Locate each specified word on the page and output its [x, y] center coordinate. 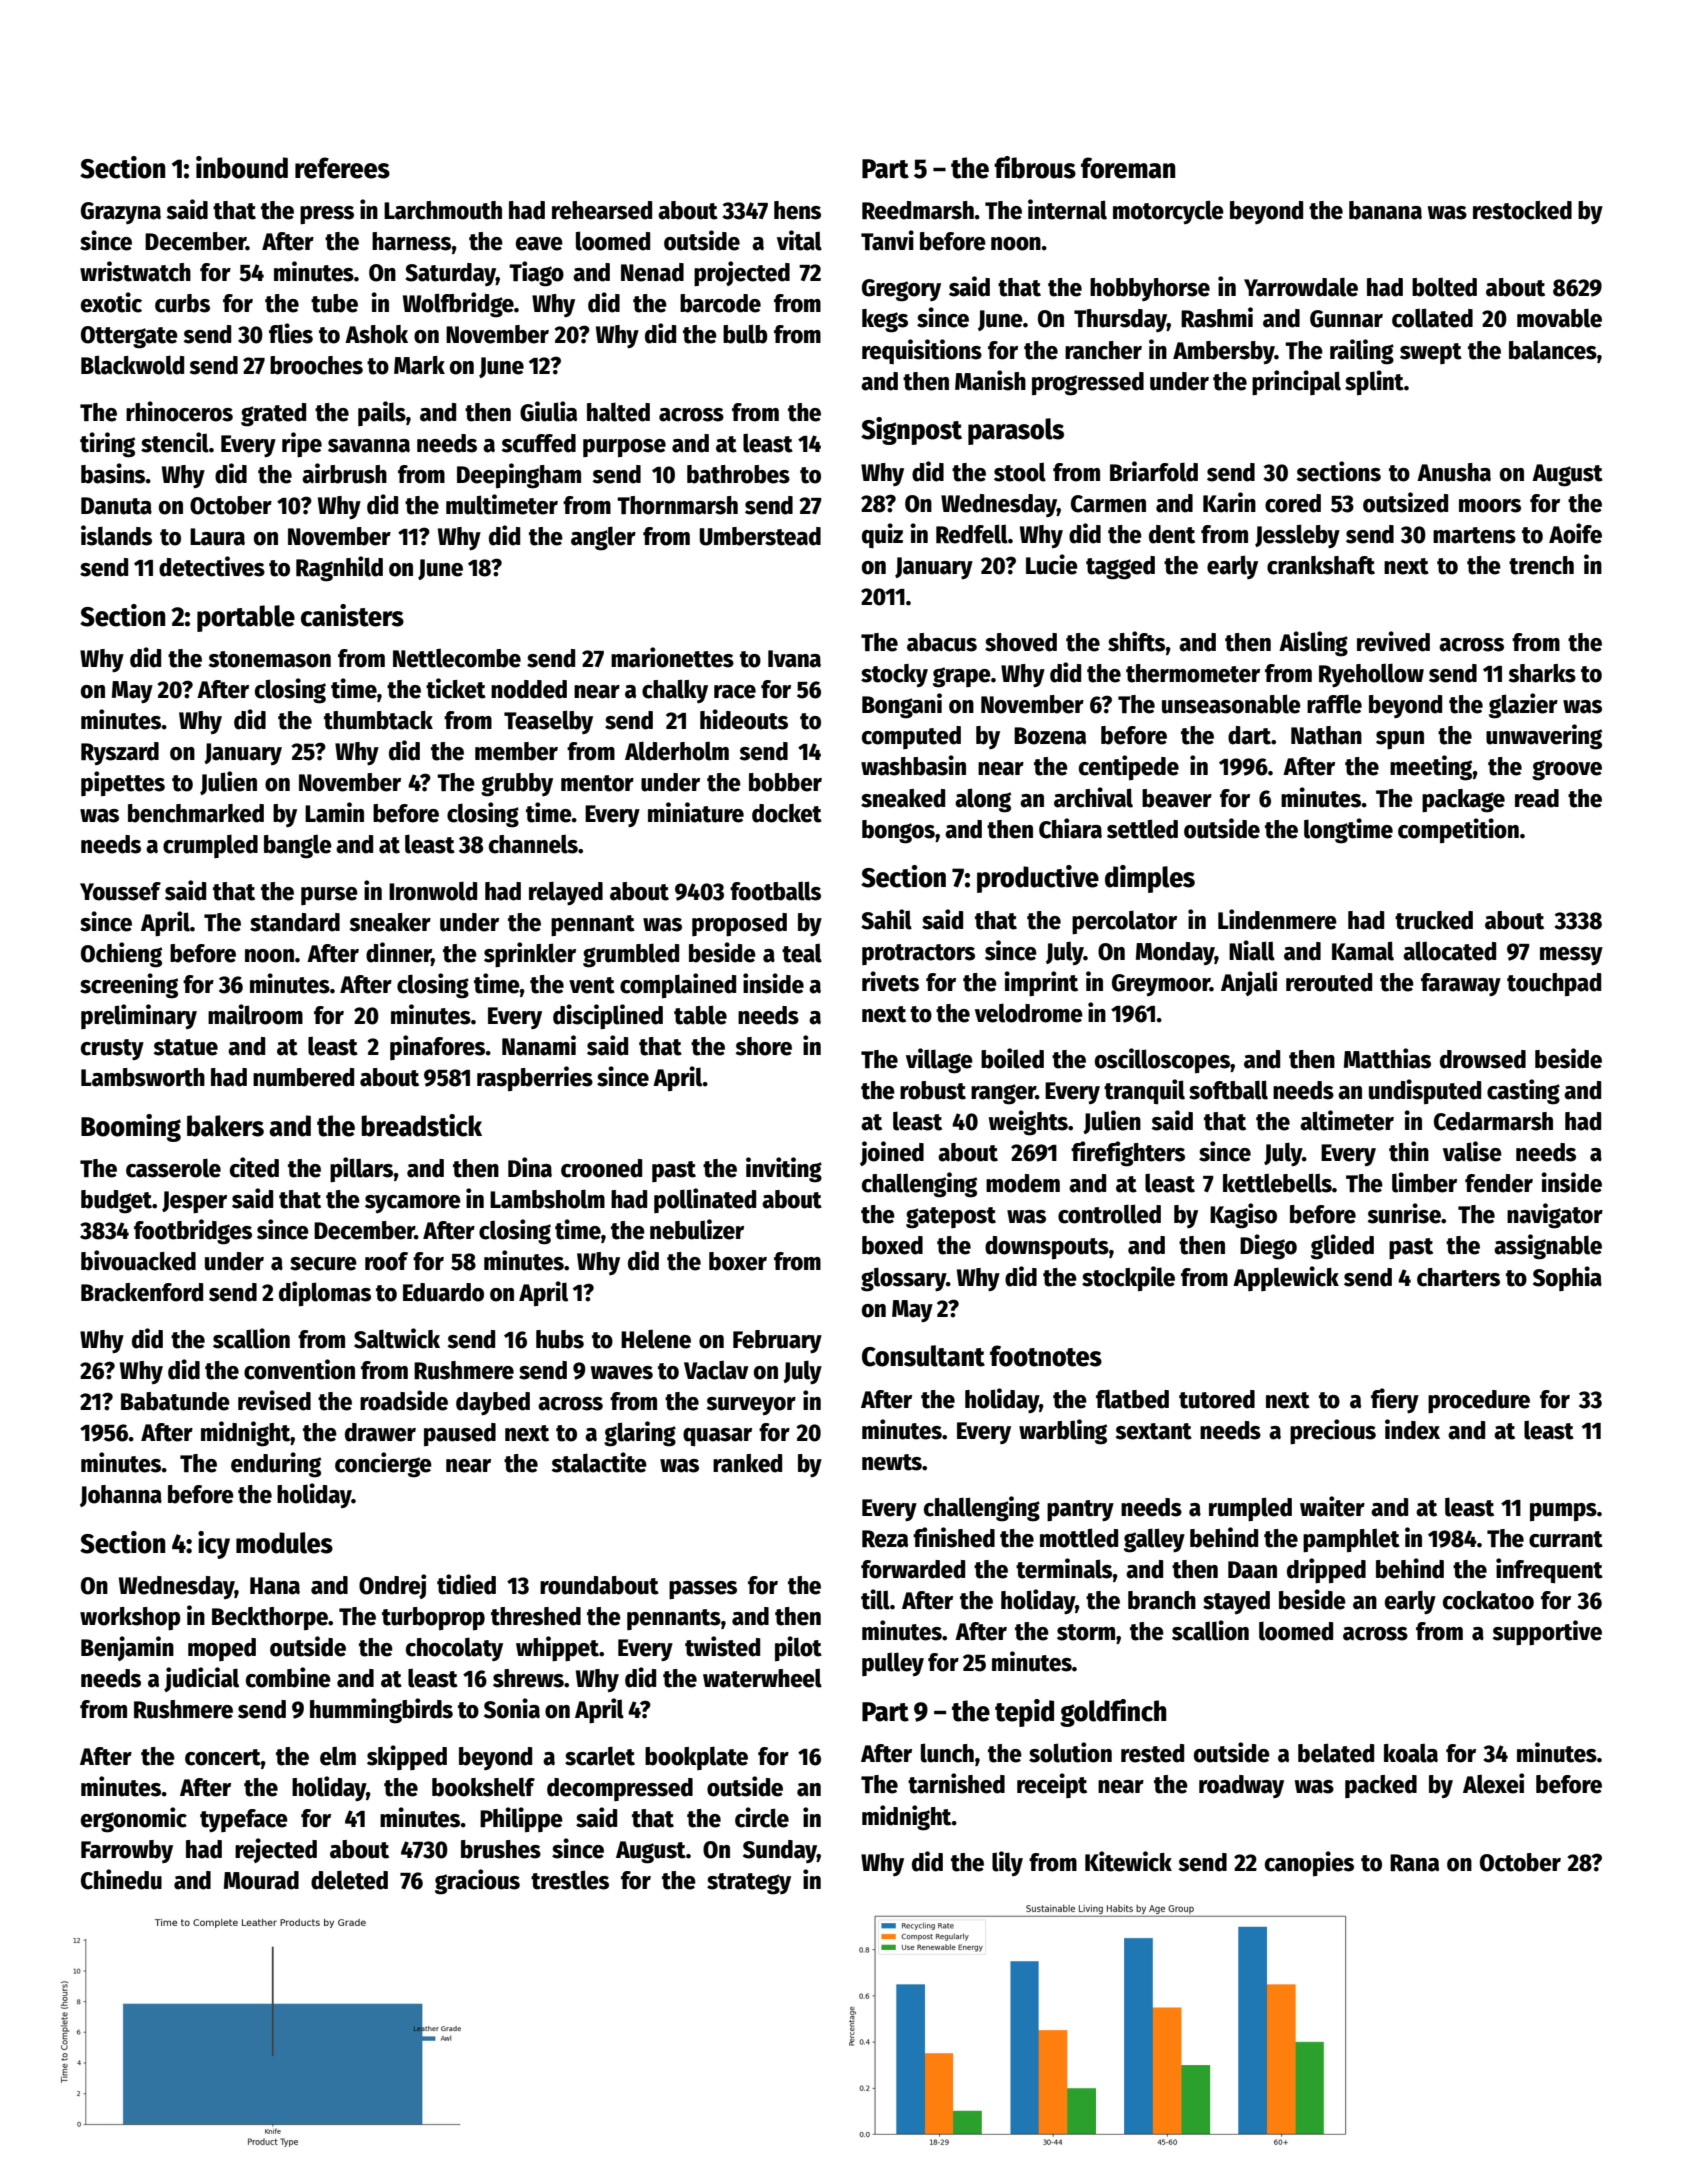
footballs [775, 891]
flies [291, 333]
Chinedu [121, 1879]
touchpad [1554, 984]
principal [1296, 383]
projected [742, 274]
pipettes [123, 783]
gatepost [951, 1218]
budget [116, 1202]
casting [1523, 1092]
